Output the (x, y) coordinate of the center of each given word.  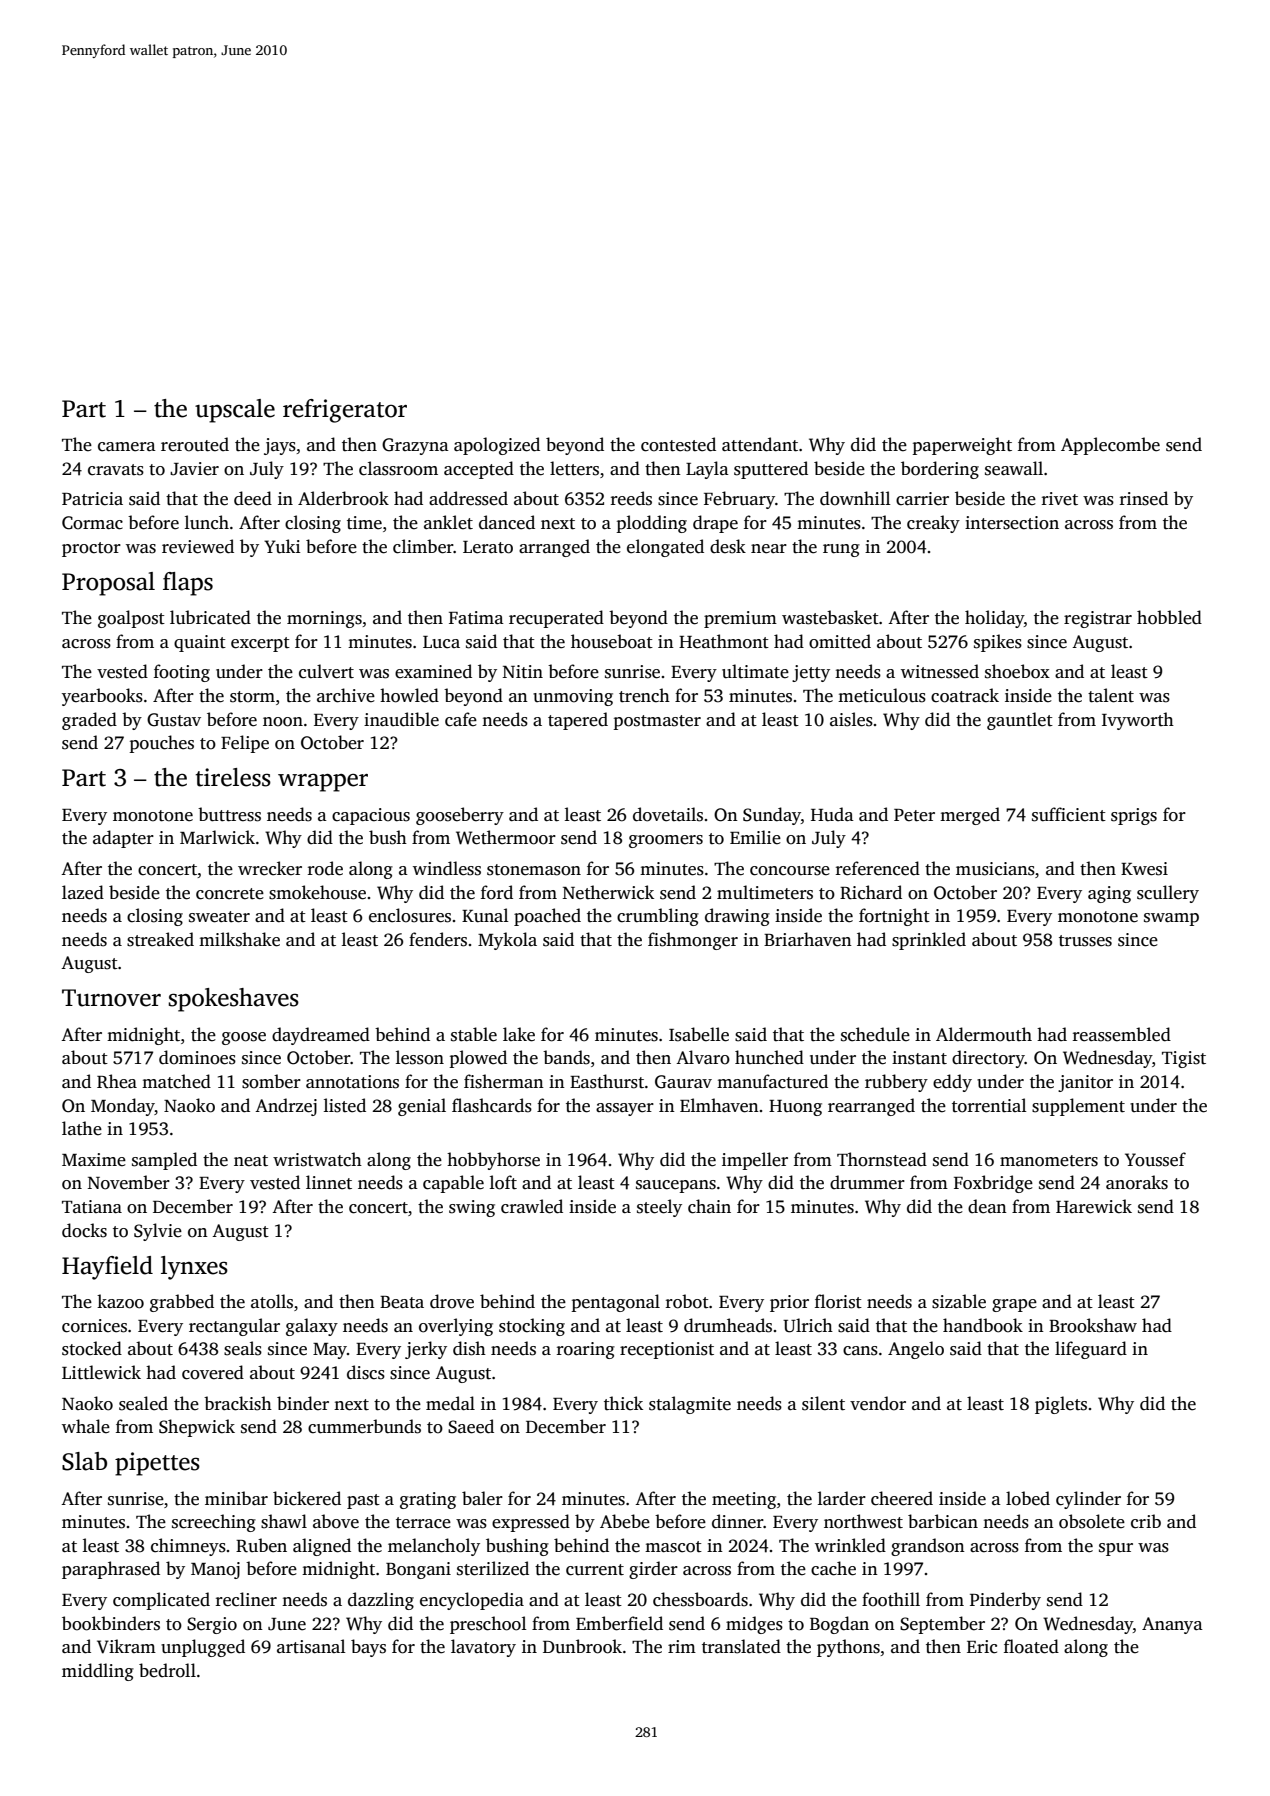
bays (368, 1648)
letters (574, 468)
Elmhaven (719, 1105)
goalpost (131, 619)
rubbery (896, 1083)
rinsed (1144, 498)
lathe (82, 1128)
